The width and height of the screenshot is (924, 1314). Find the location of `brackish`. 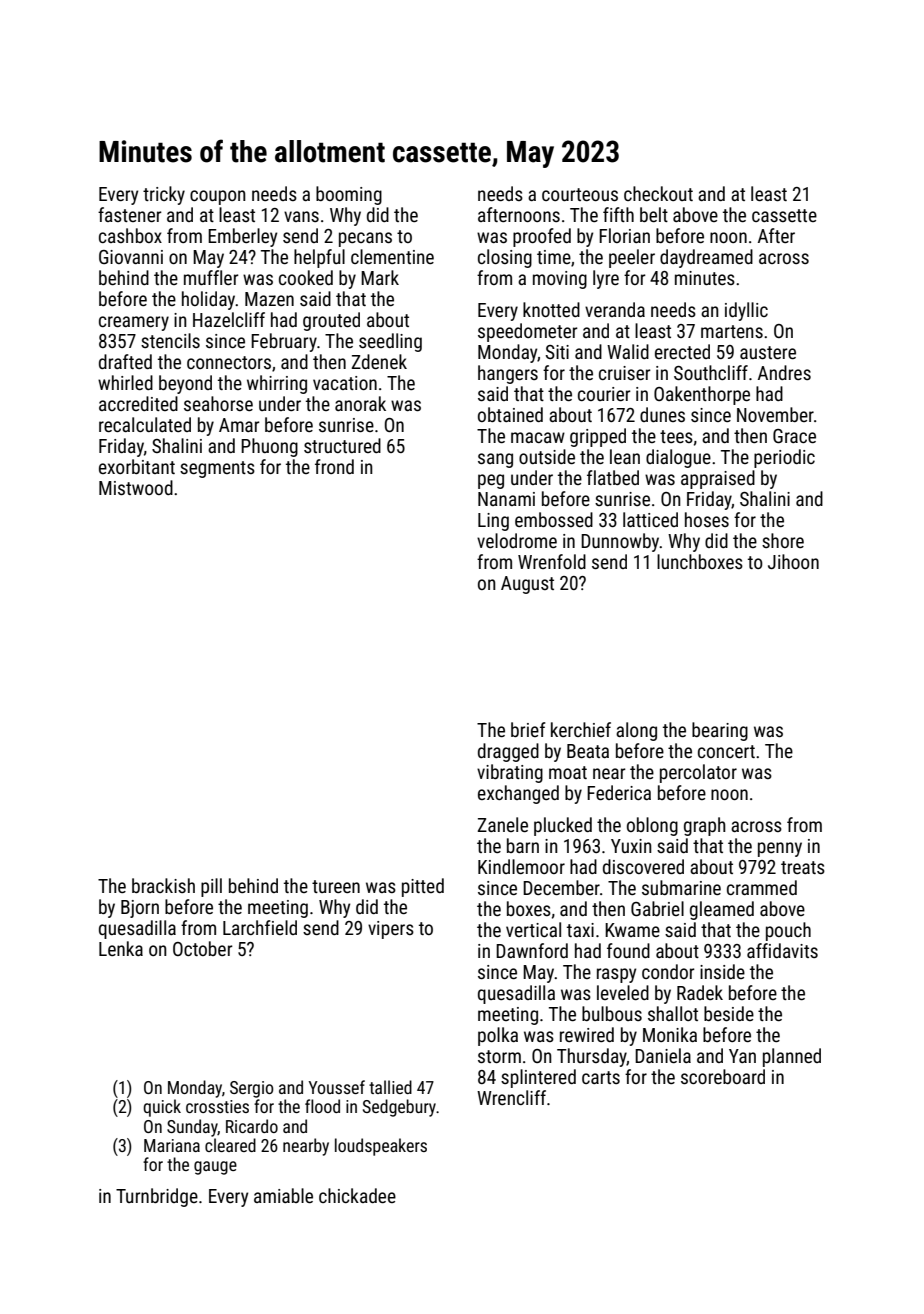

brackish is located at coordinates (163, 885).
